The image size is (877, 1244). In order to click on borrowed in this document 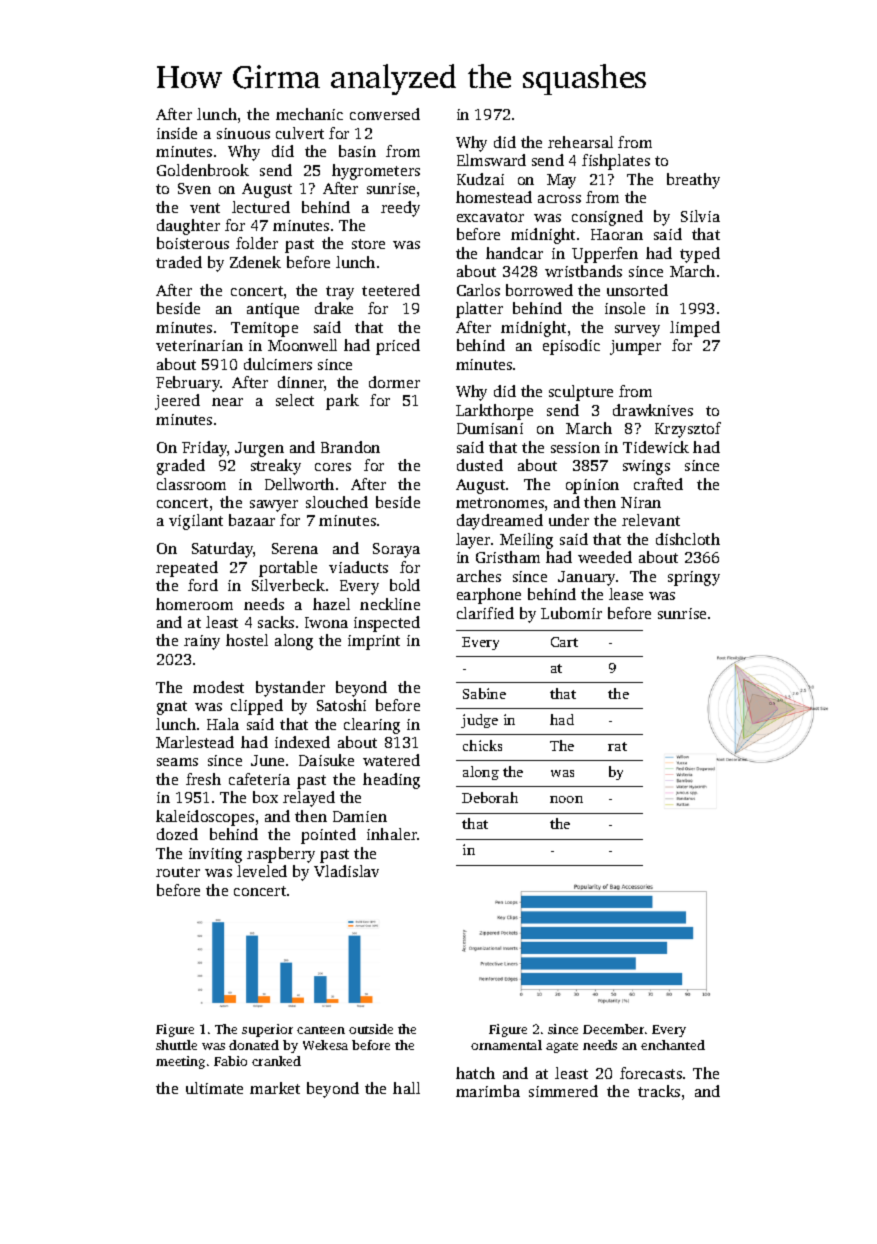, I will do `click(539, 290)`.
